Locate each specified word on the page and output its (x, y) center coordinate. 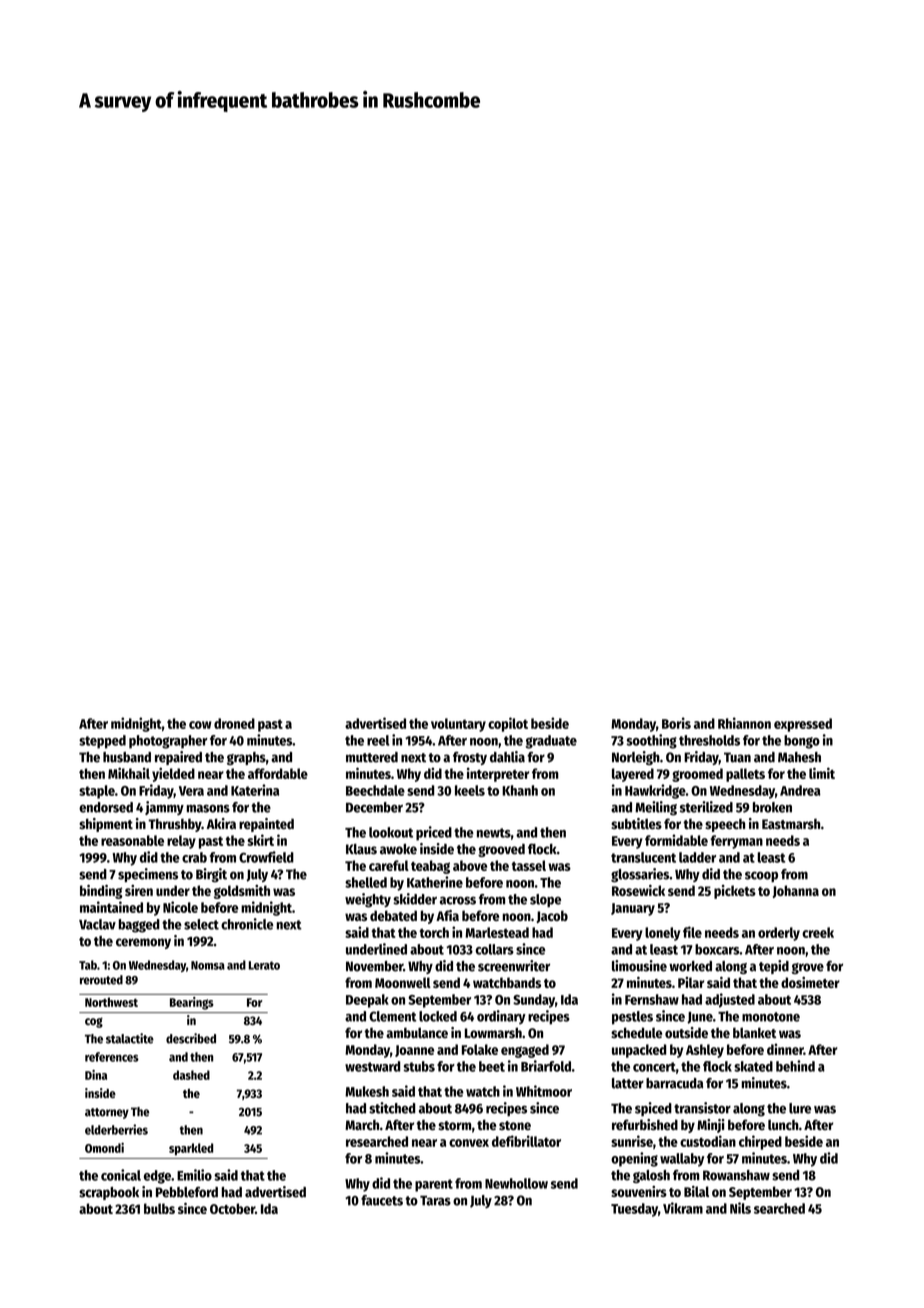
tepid (774, 967)
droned (234, 723)
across (458, 901)
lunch (783, 1124)
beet (492, 1066)
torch (434, 932)
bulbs (159, 1208)
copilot (508, 724)
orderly (779, 934)
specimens (148, 875)
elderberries (116, 1129)
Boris (676, 723)
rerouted (101, 980)
